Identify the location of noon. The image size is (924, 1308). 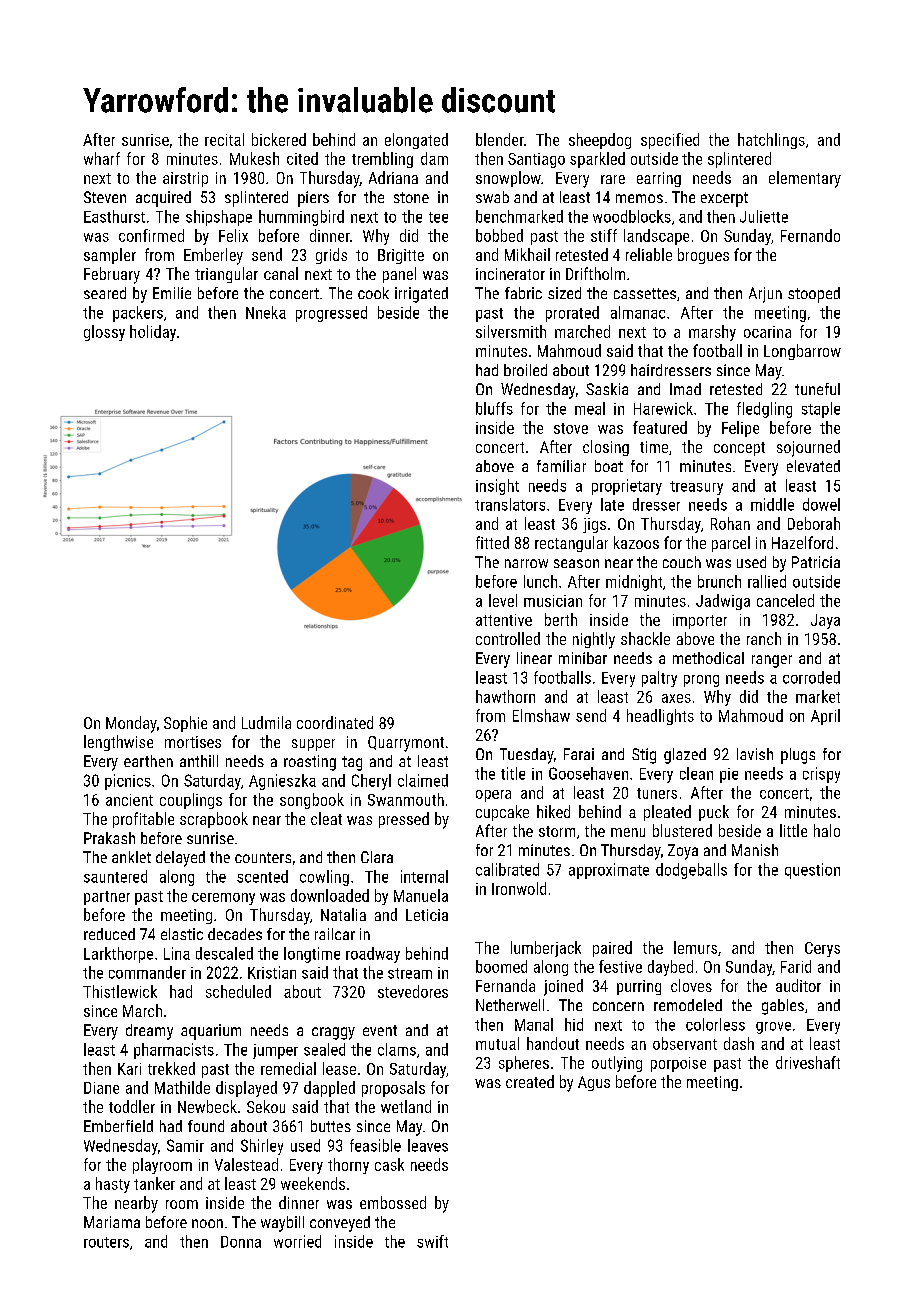
(207, 1223).
